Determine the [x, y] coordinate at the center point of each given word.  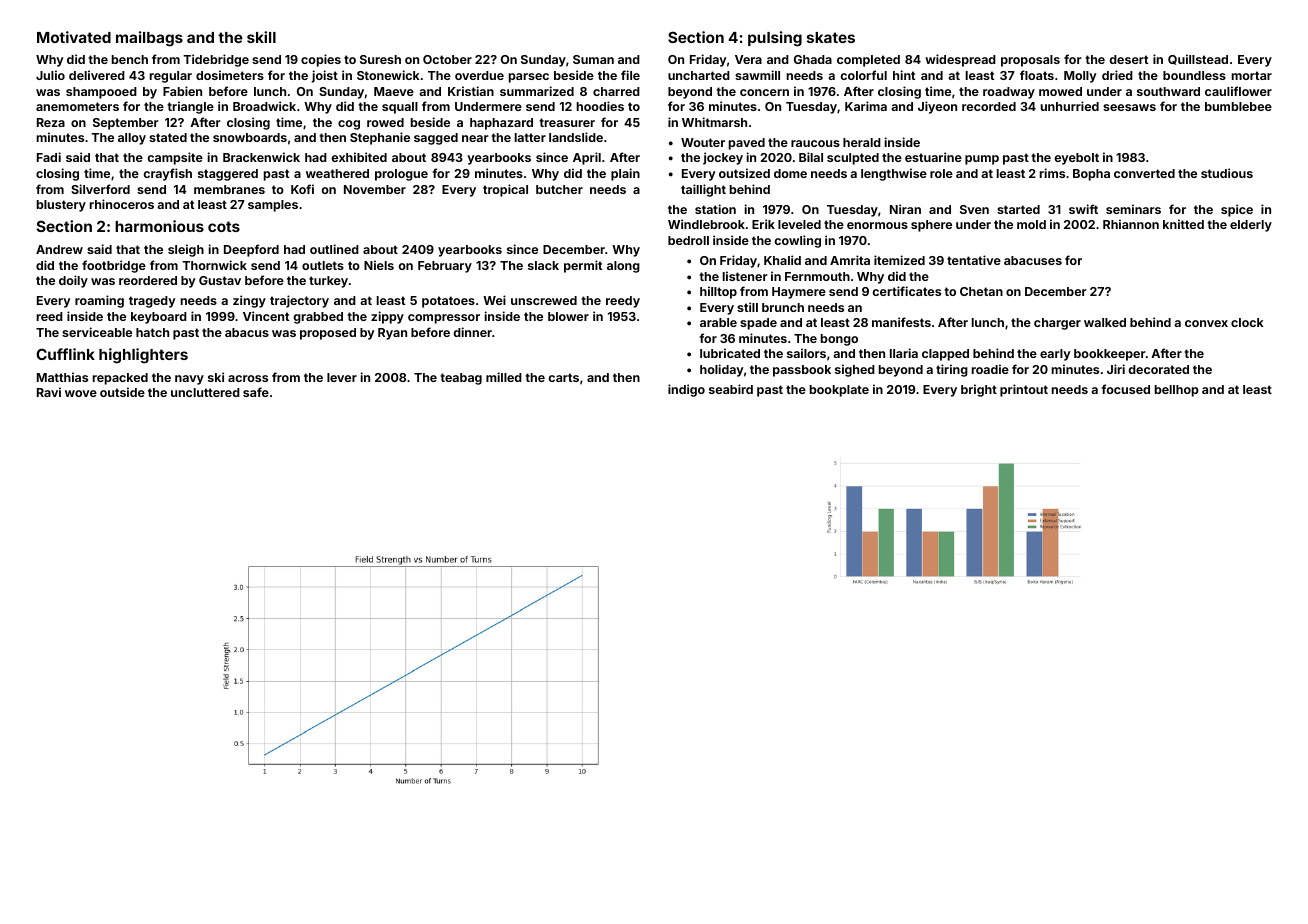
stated [168, 137]
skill [261, 37]
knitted [1183, 224]
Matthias [62, 377]
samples [273, 206]
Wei [494, 300]
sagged [436, 139]
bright [979, 390]
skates [831, 37]
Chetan [981, 291]
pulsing [775, 39]
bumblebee [1238, 106]
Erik [763, 224]
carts [563, 377]
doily [73, 281]
